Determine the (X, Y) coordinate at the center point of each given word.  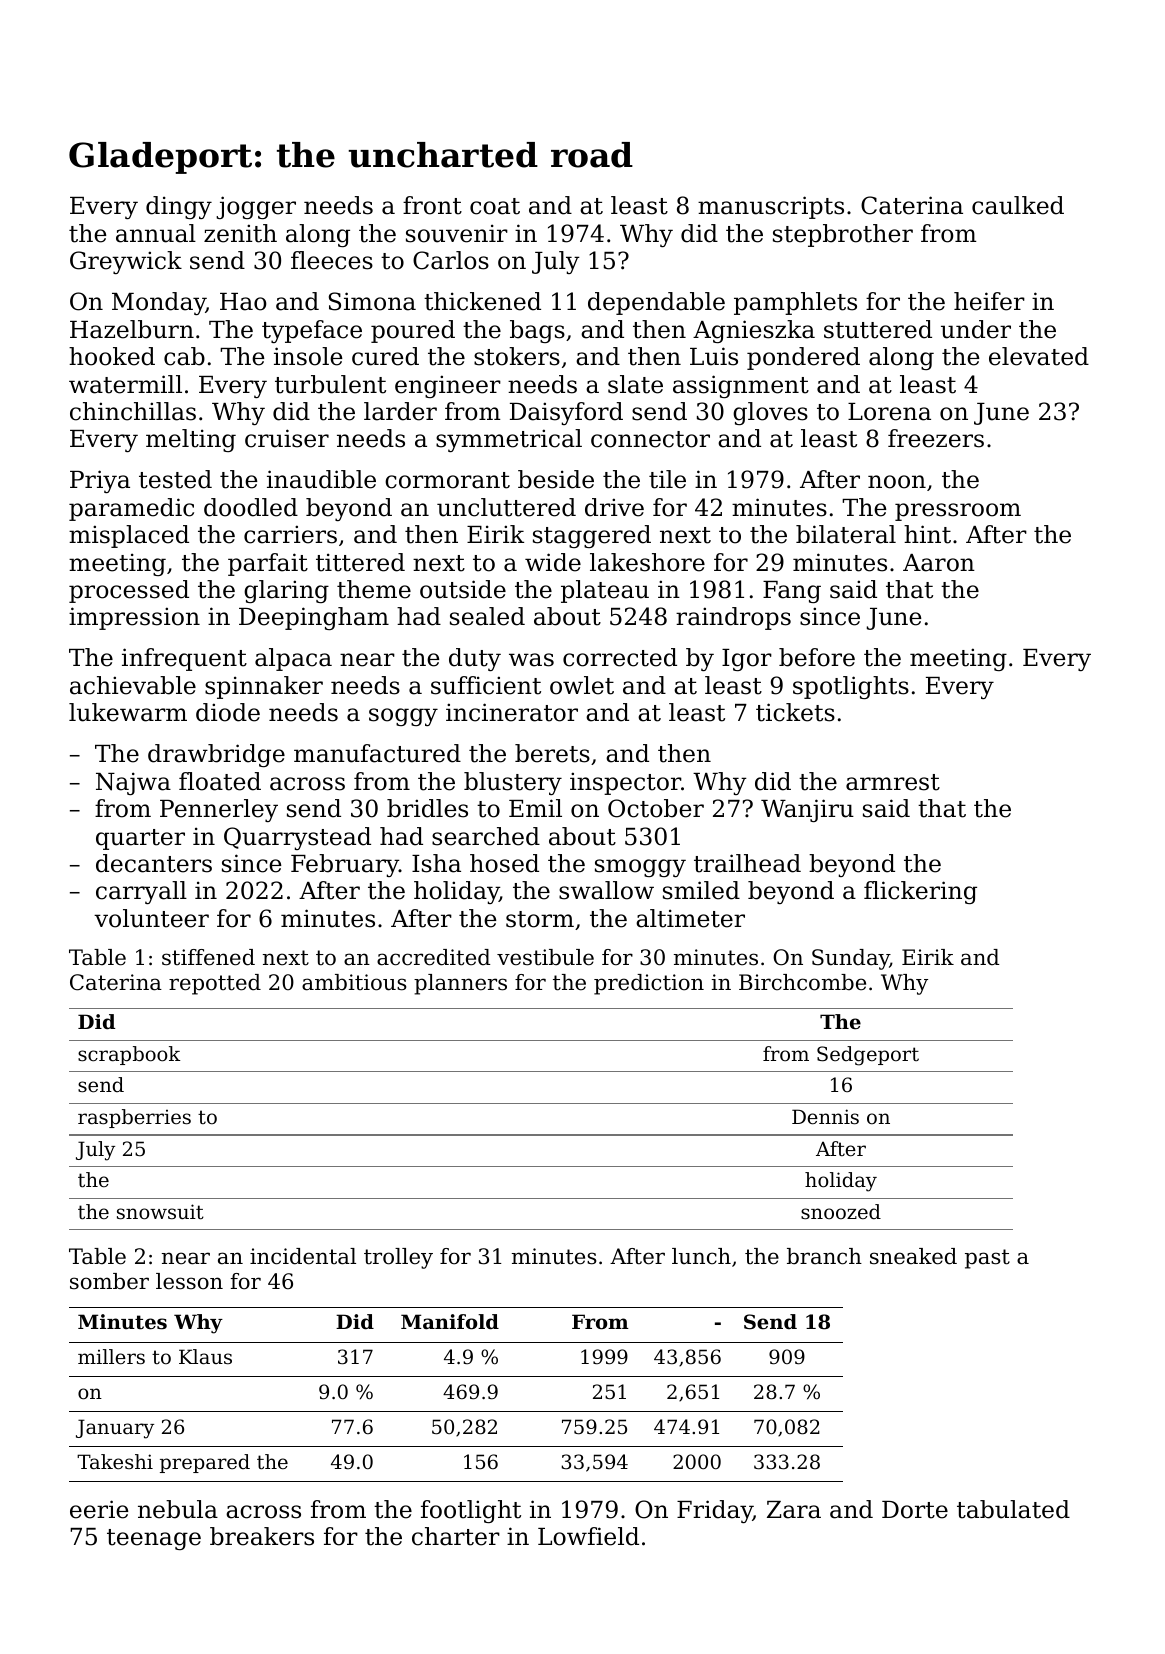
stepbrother (843, 235)
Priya (100, 481)
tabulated (1013, 1509)
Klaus (205, 1357)
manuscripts (771, 207)
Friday (715, 1511)
